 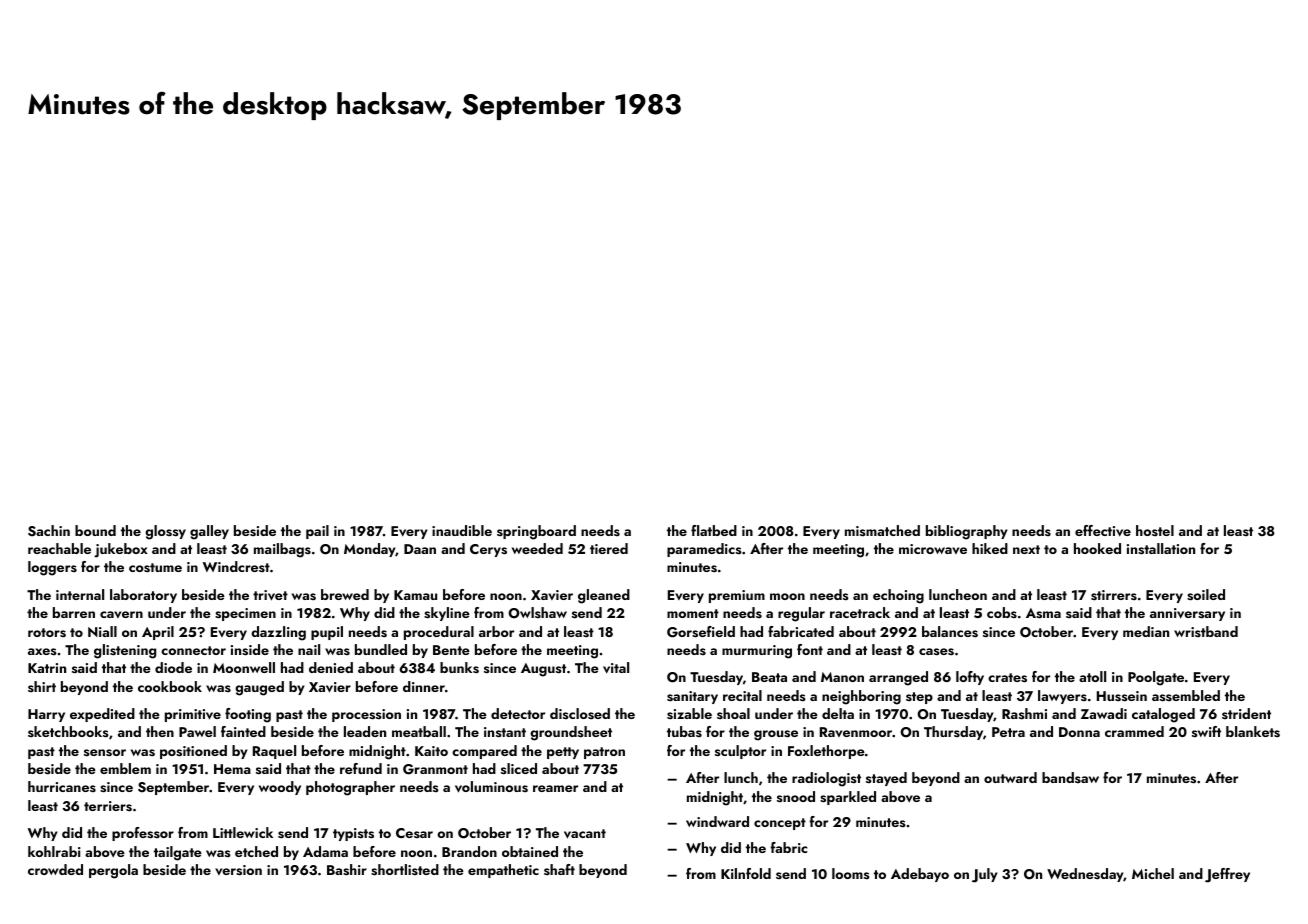 I want to click on pail, so click(x=317, y=532).
